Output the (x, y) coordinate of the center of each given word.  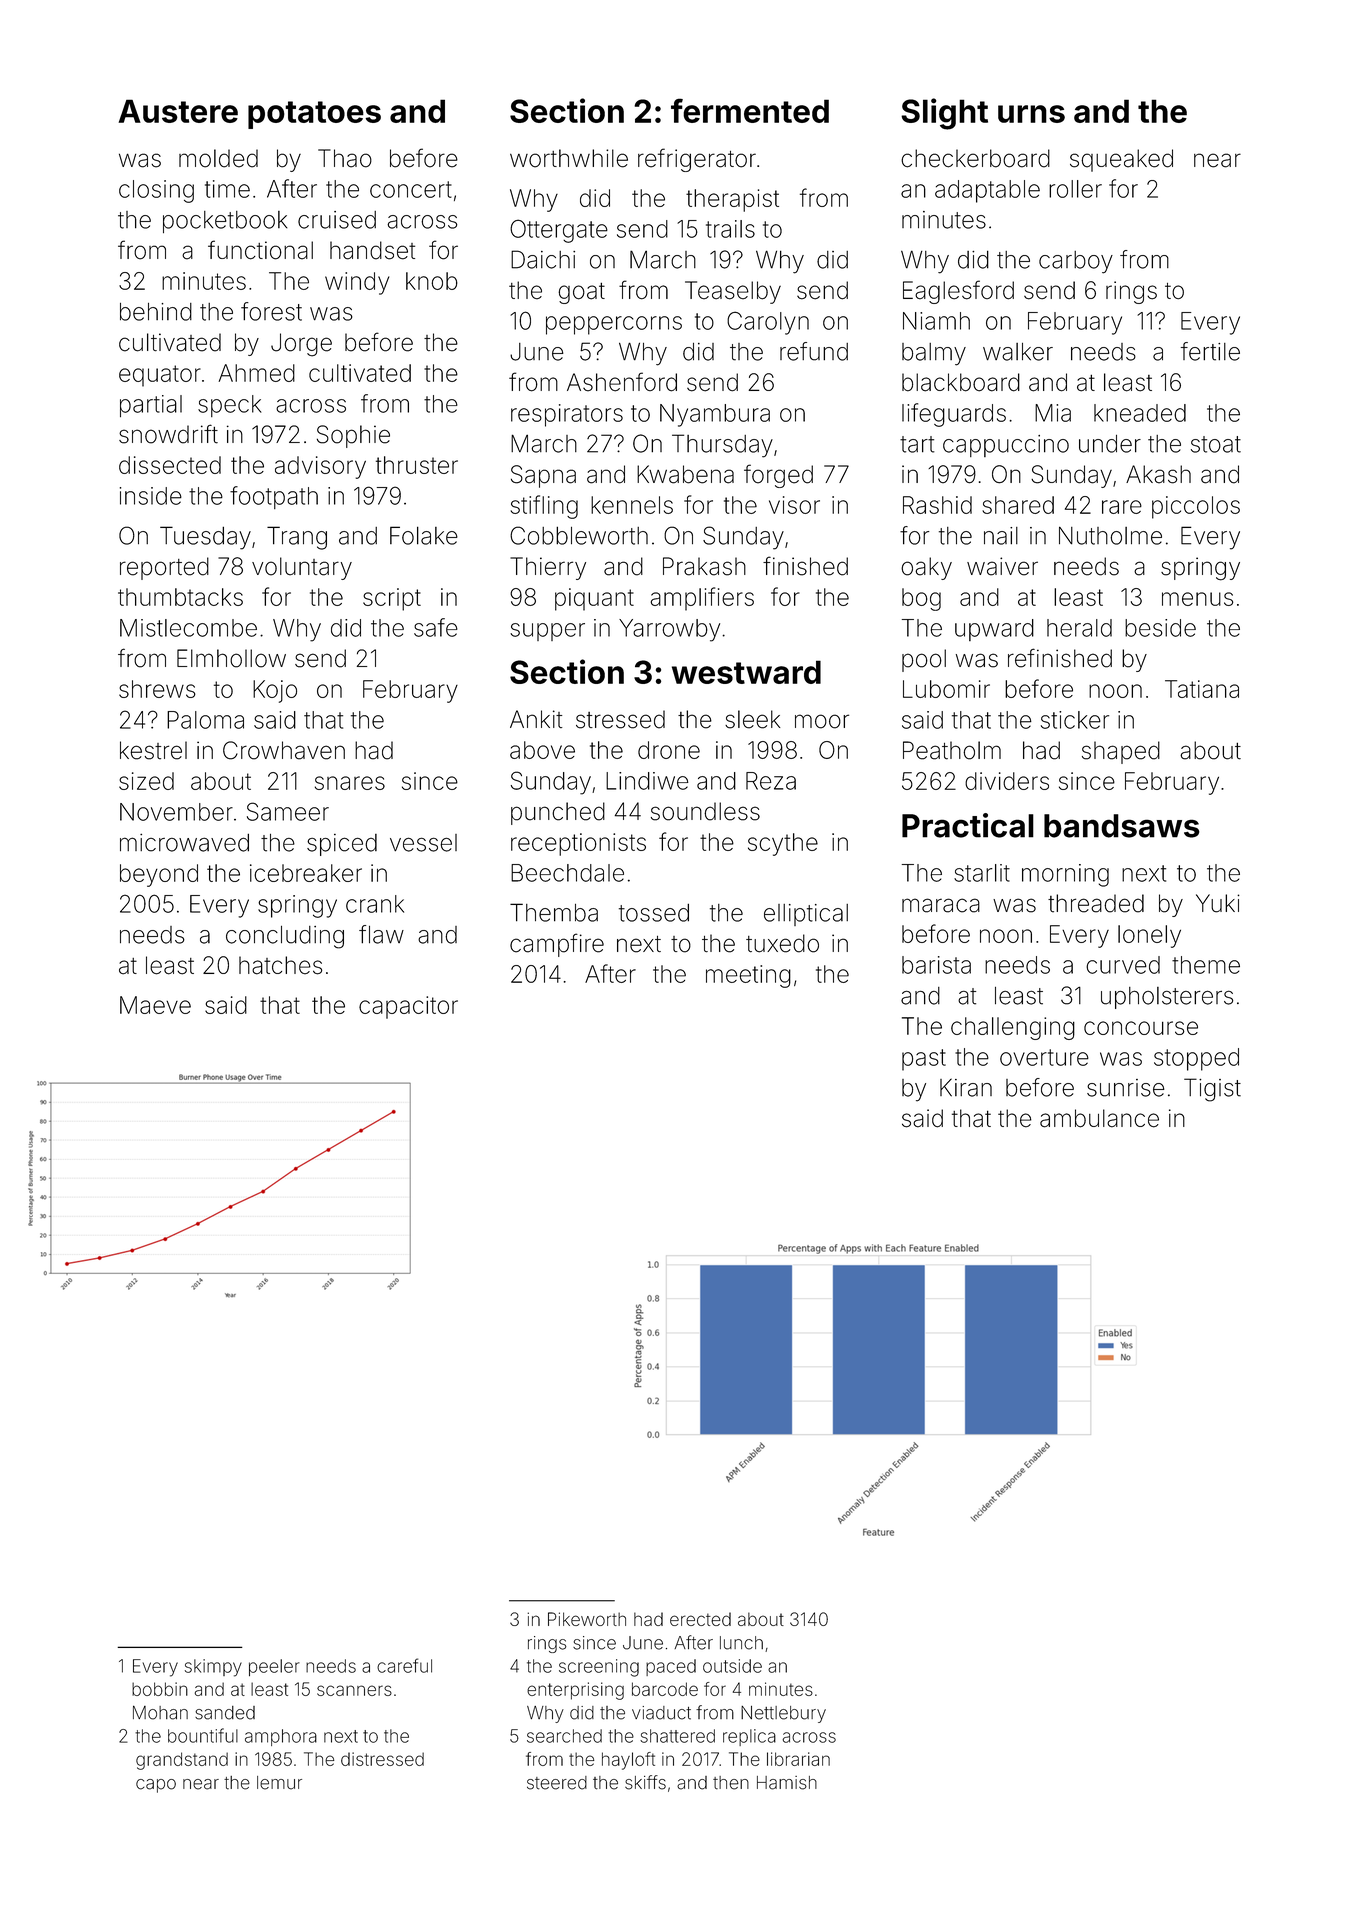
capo (156, 1786)
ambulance (1099, 1118)
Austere (178, 111)
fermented (750, 110)
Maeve (155, 1005)
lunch (741, 1643)
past (924, 1060)
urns (1031, 114)
